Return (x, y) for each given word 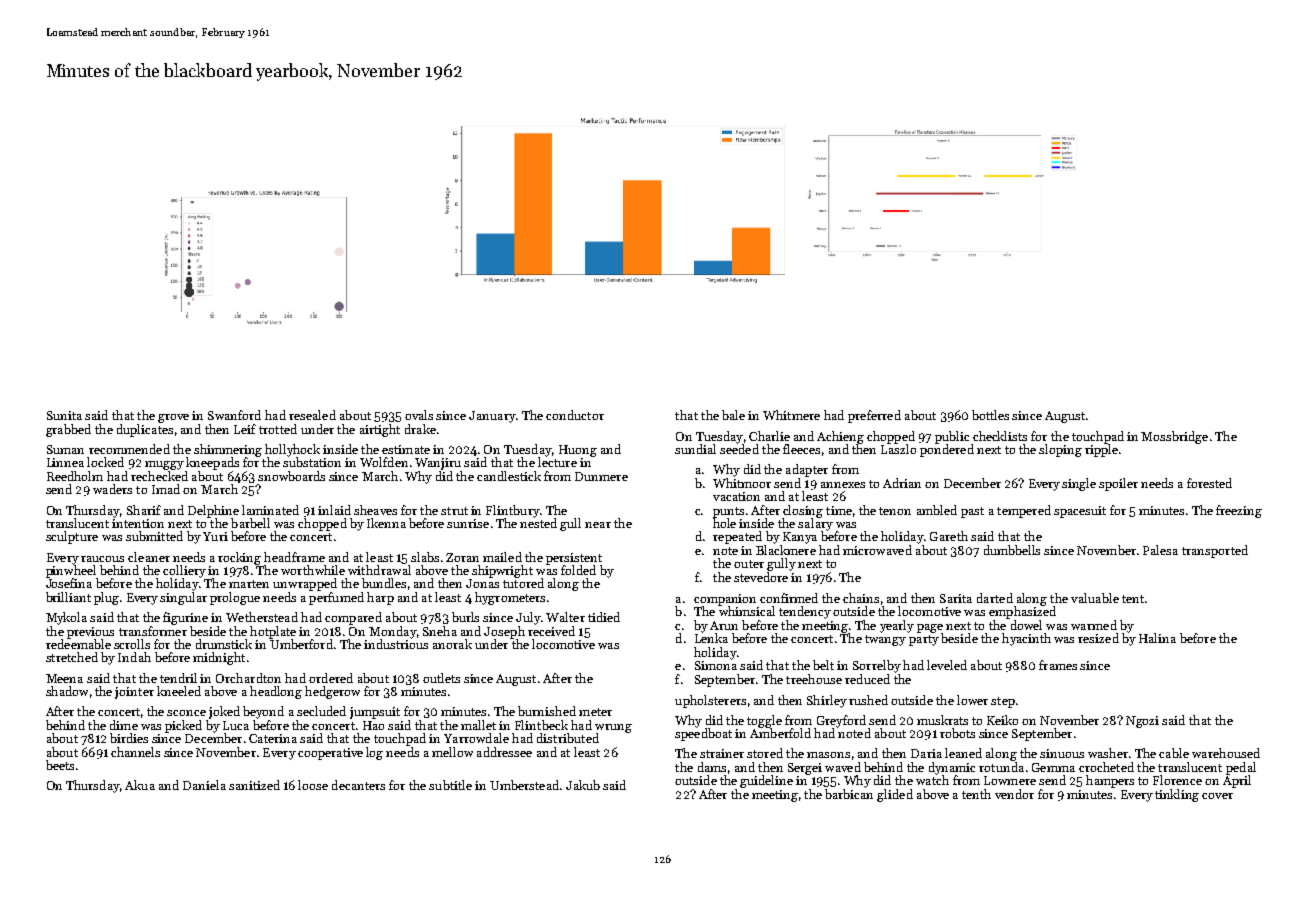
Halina (1157, 638)
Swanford (234, 415)
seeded (739, 449)
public (952, 437)
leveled (947, 665)
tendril (178, 678)
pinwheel (71, 571)
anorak (452, 644)
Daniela (204, 785)
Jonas (482, 583)
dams (712, 767)
